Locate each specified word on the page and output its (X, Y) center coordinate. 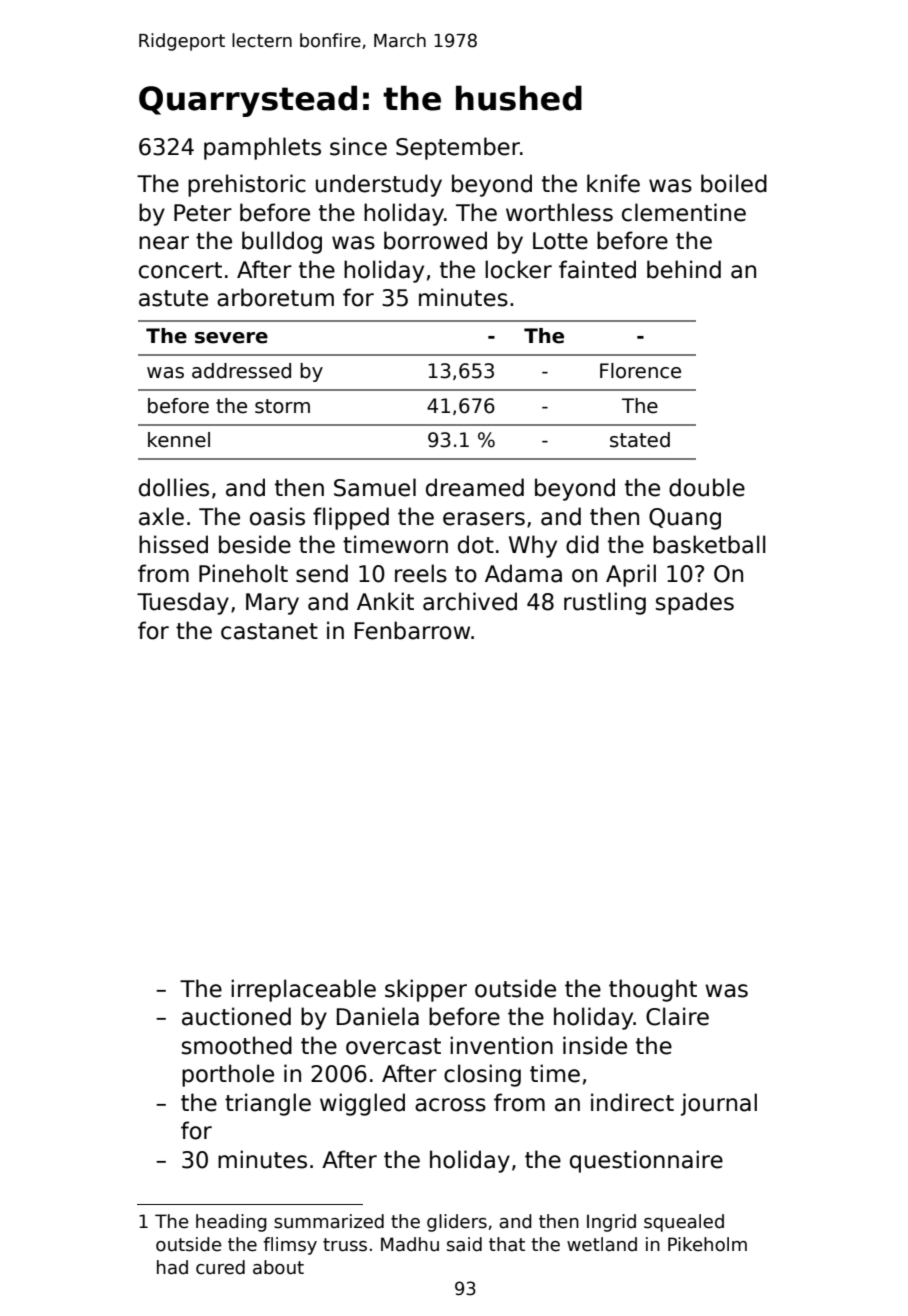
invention (501, 1045)
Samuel (375, 487)
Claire (677, 1016)
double (707, 487)
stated (640, 440)
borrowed (435, 240)
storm (282, 406)
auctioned (236, 1016)
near (164, 243)
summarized (329, 1221)
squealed (684, 1223)
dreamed (475, 487)
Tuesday (183, 603)
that (507, 1244)
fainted (597, 269)
